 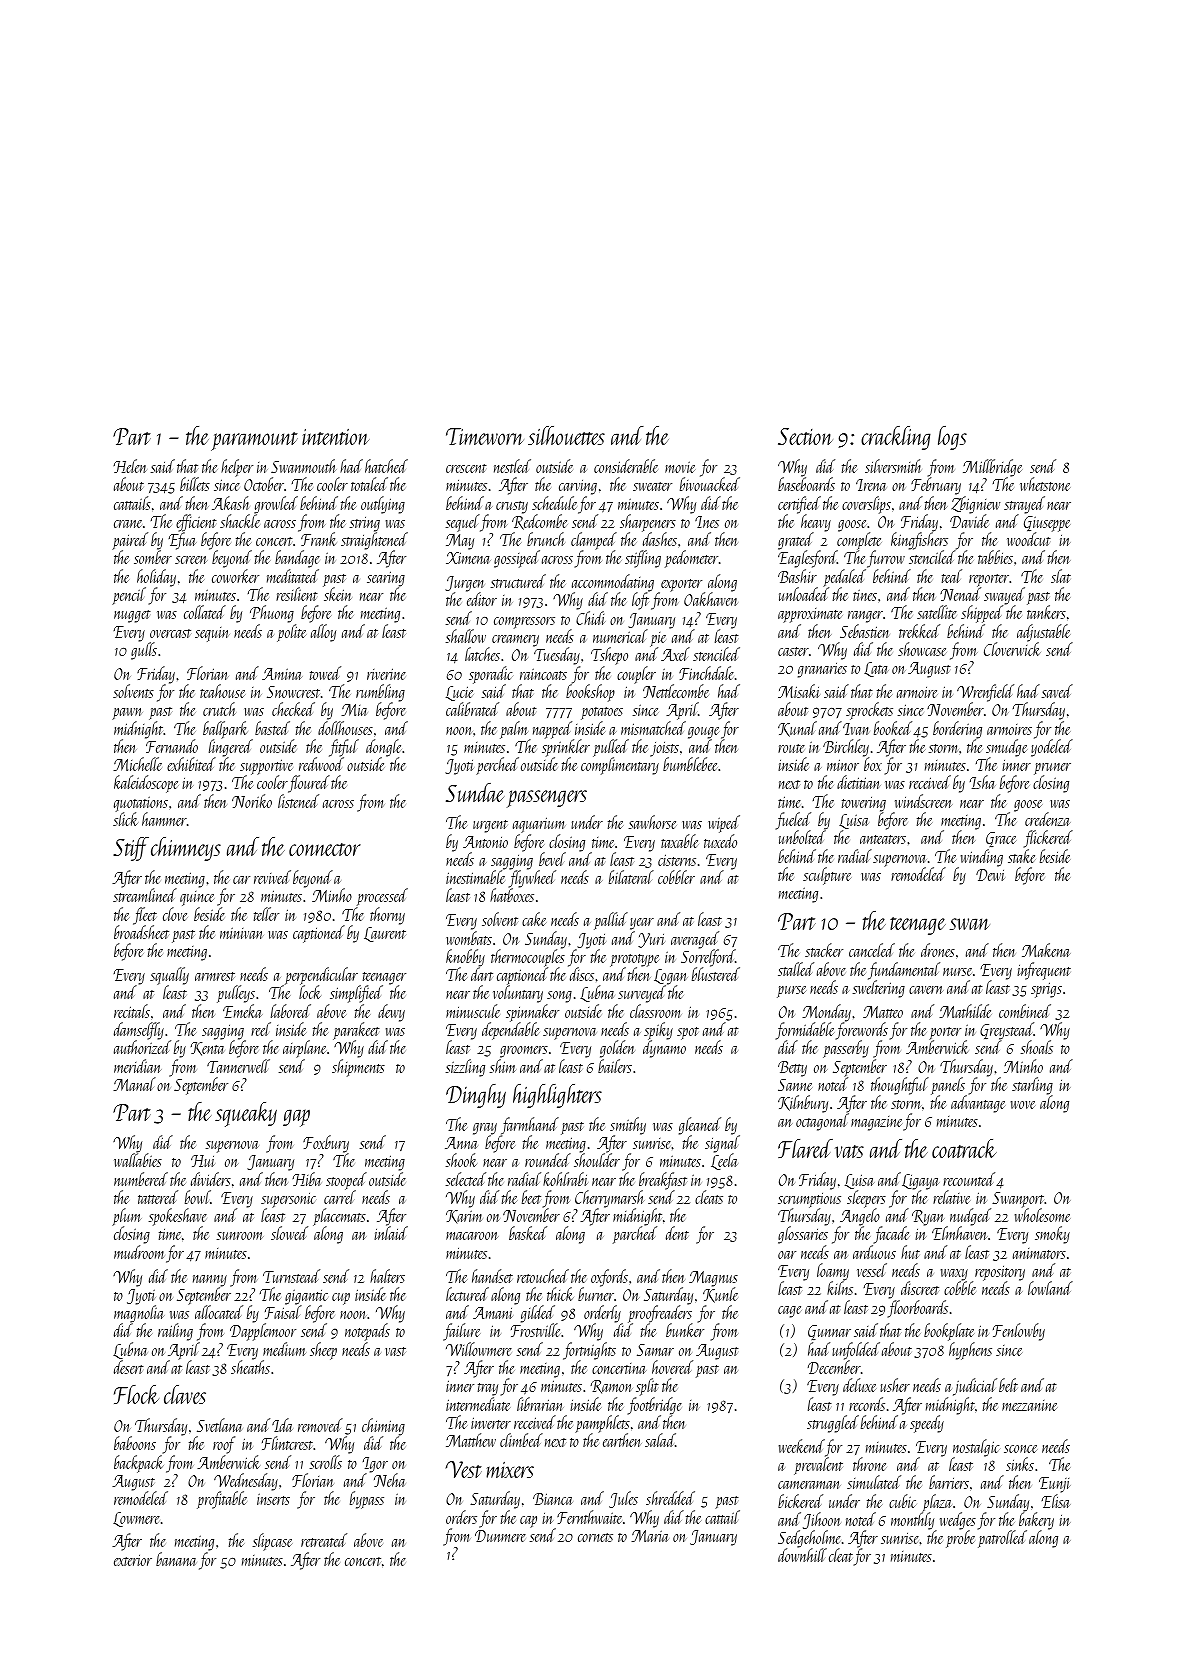 What do you see at coordinates (490, 675) in the screenshot?
I see `sporadic` at bounding box center [490, 675].
